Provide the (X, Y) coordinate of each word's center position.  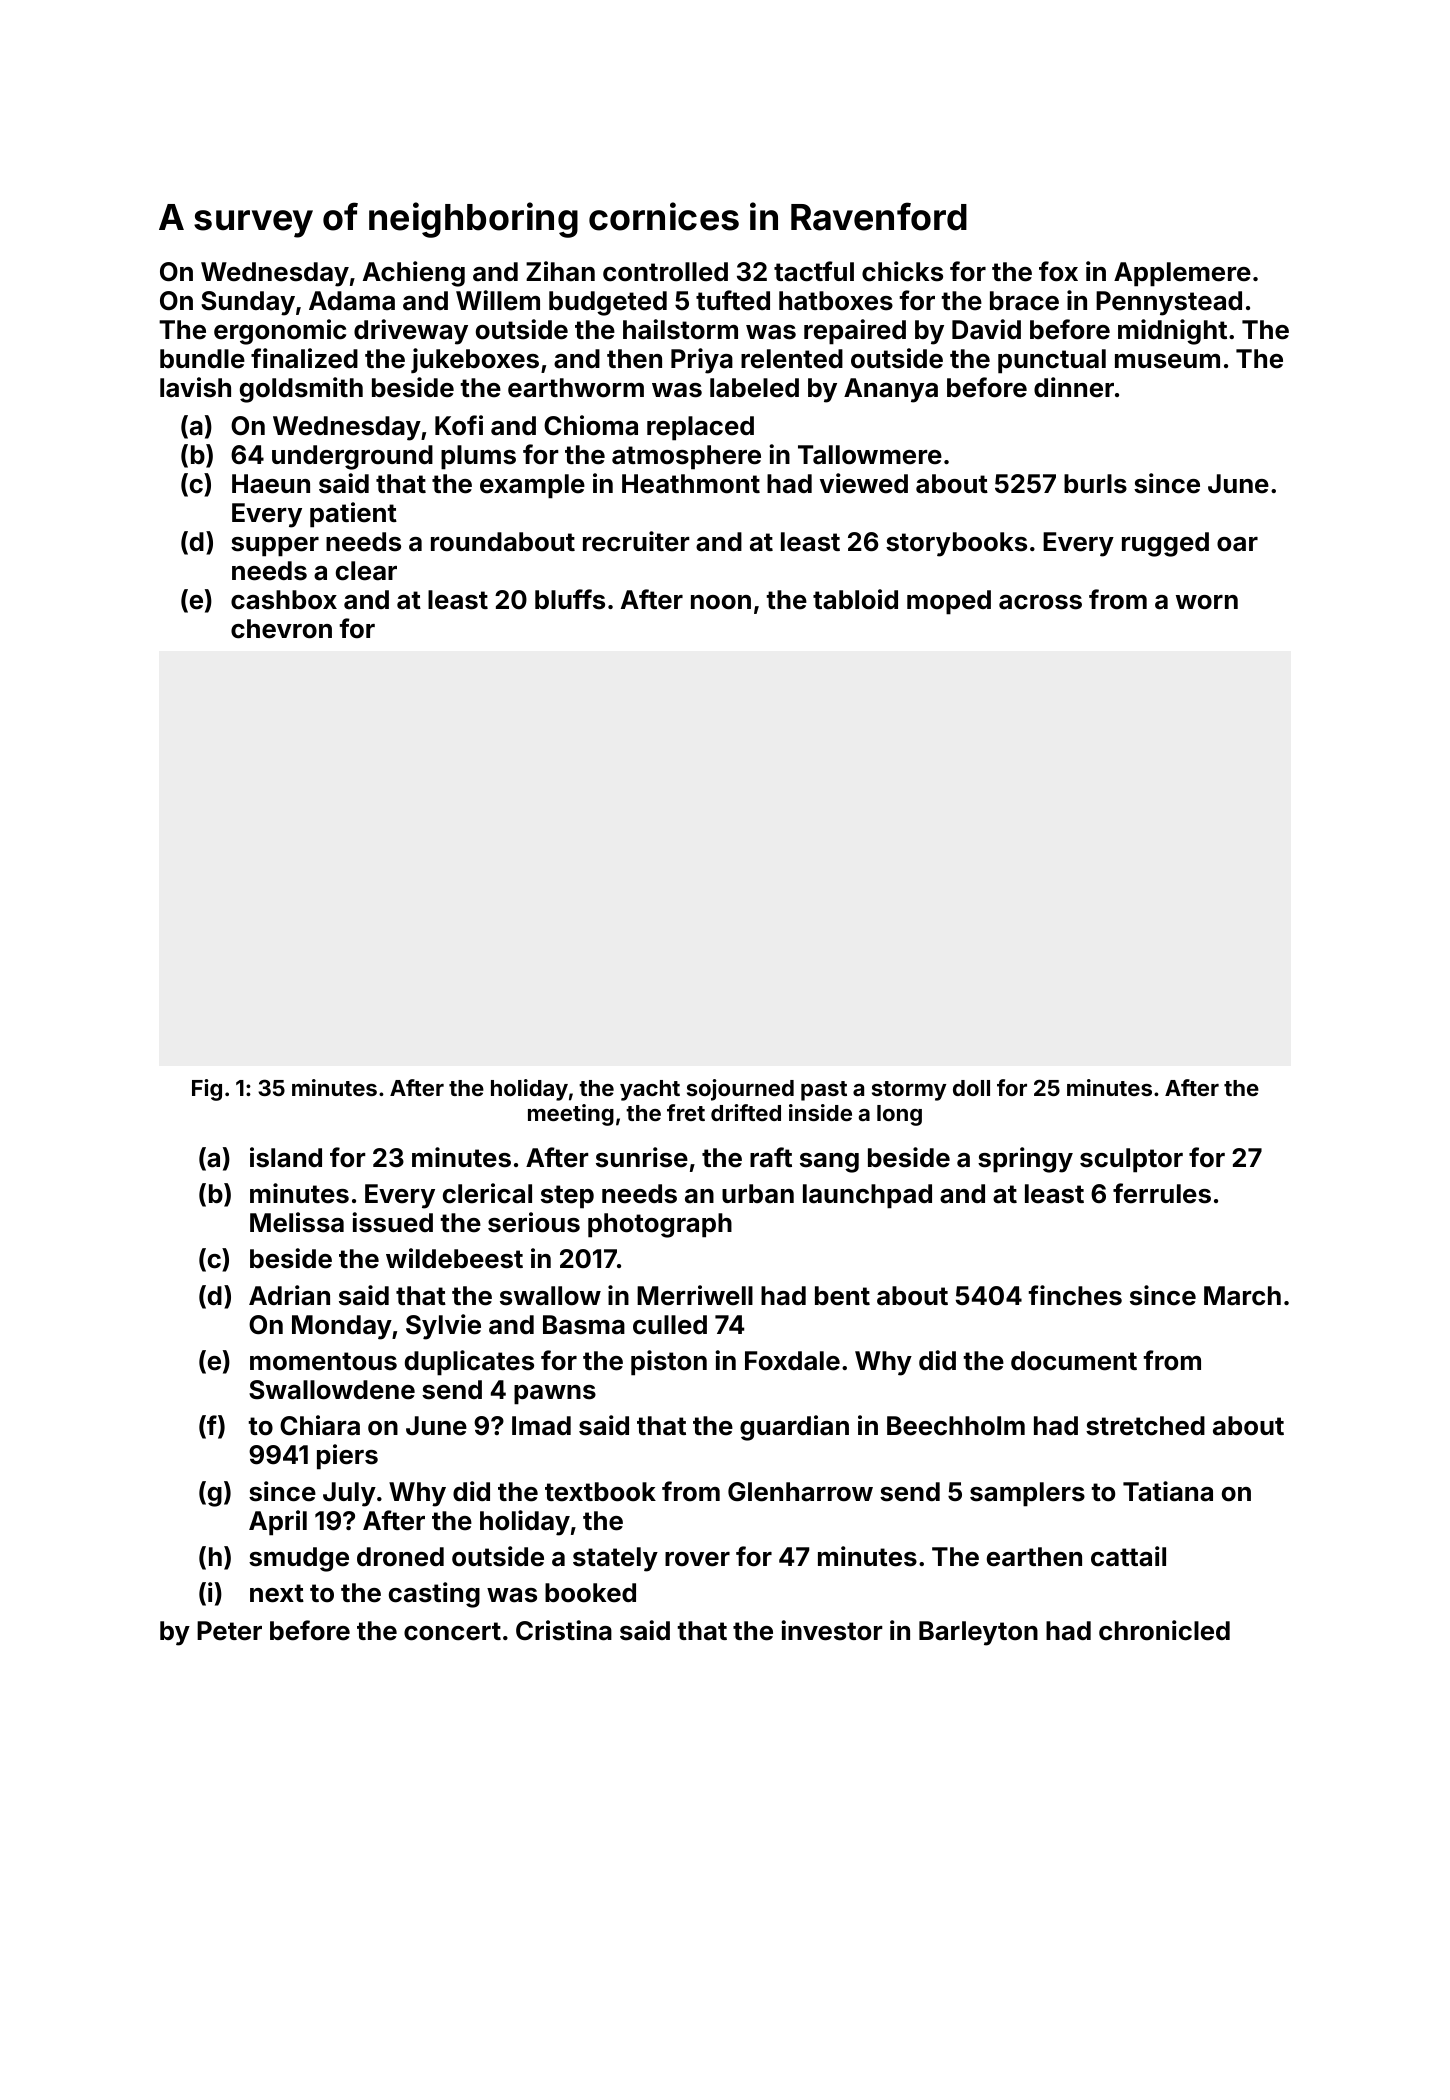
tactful (814, 271)
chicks (902, 271)
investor (832, 1630)
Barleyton (978, 1633)
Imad (541, 1426)
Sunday (248, 303)
